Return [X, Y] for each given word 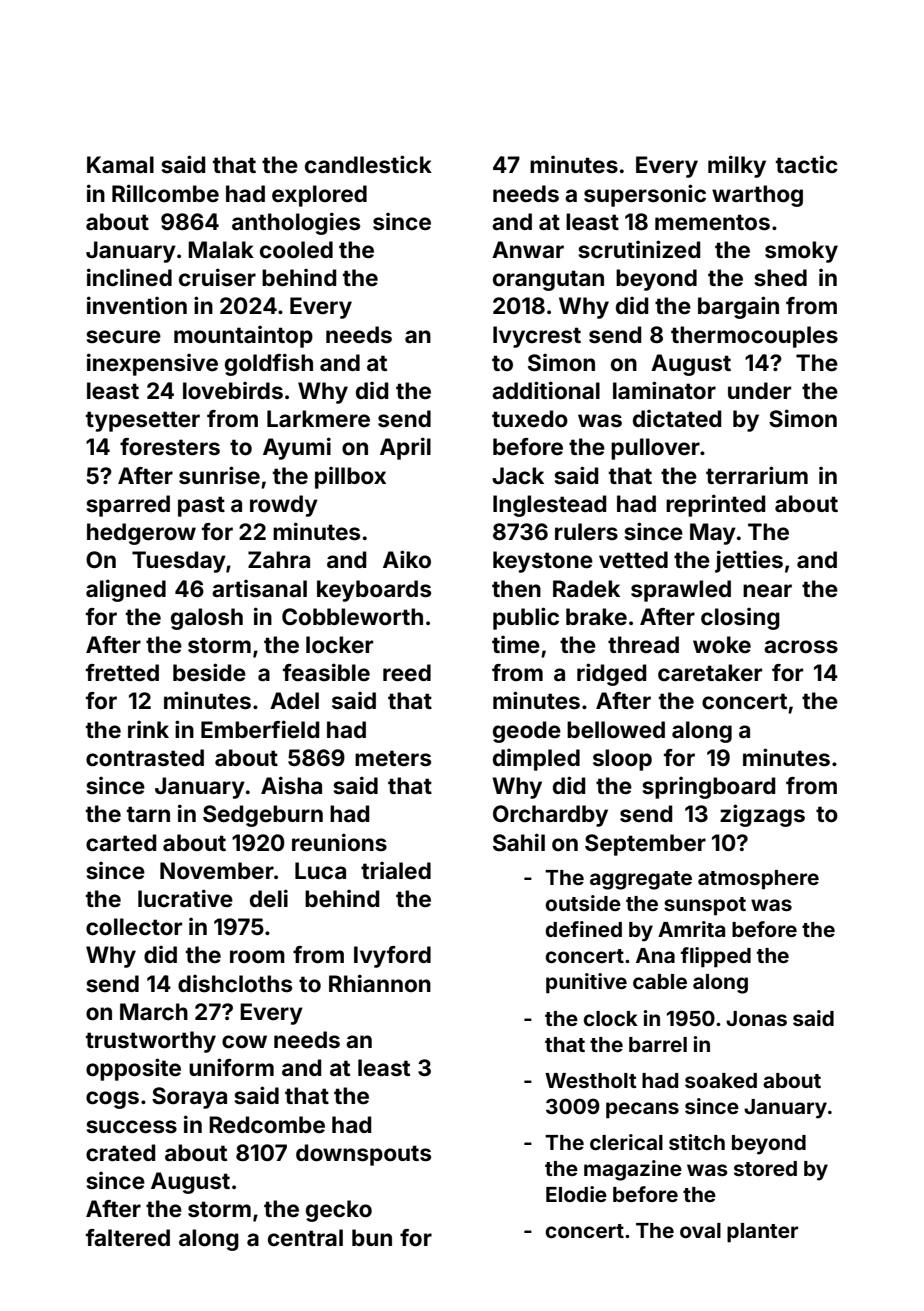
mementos [712, 222]
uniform [231, 1067]
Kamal [120, 165]
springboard [708, 788]
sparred [128, 506]
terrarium [757, 475]
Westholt [590, 1080]
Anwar [528, 249]
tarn [148, 814]
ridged [611, 674]
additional [546, 390]
